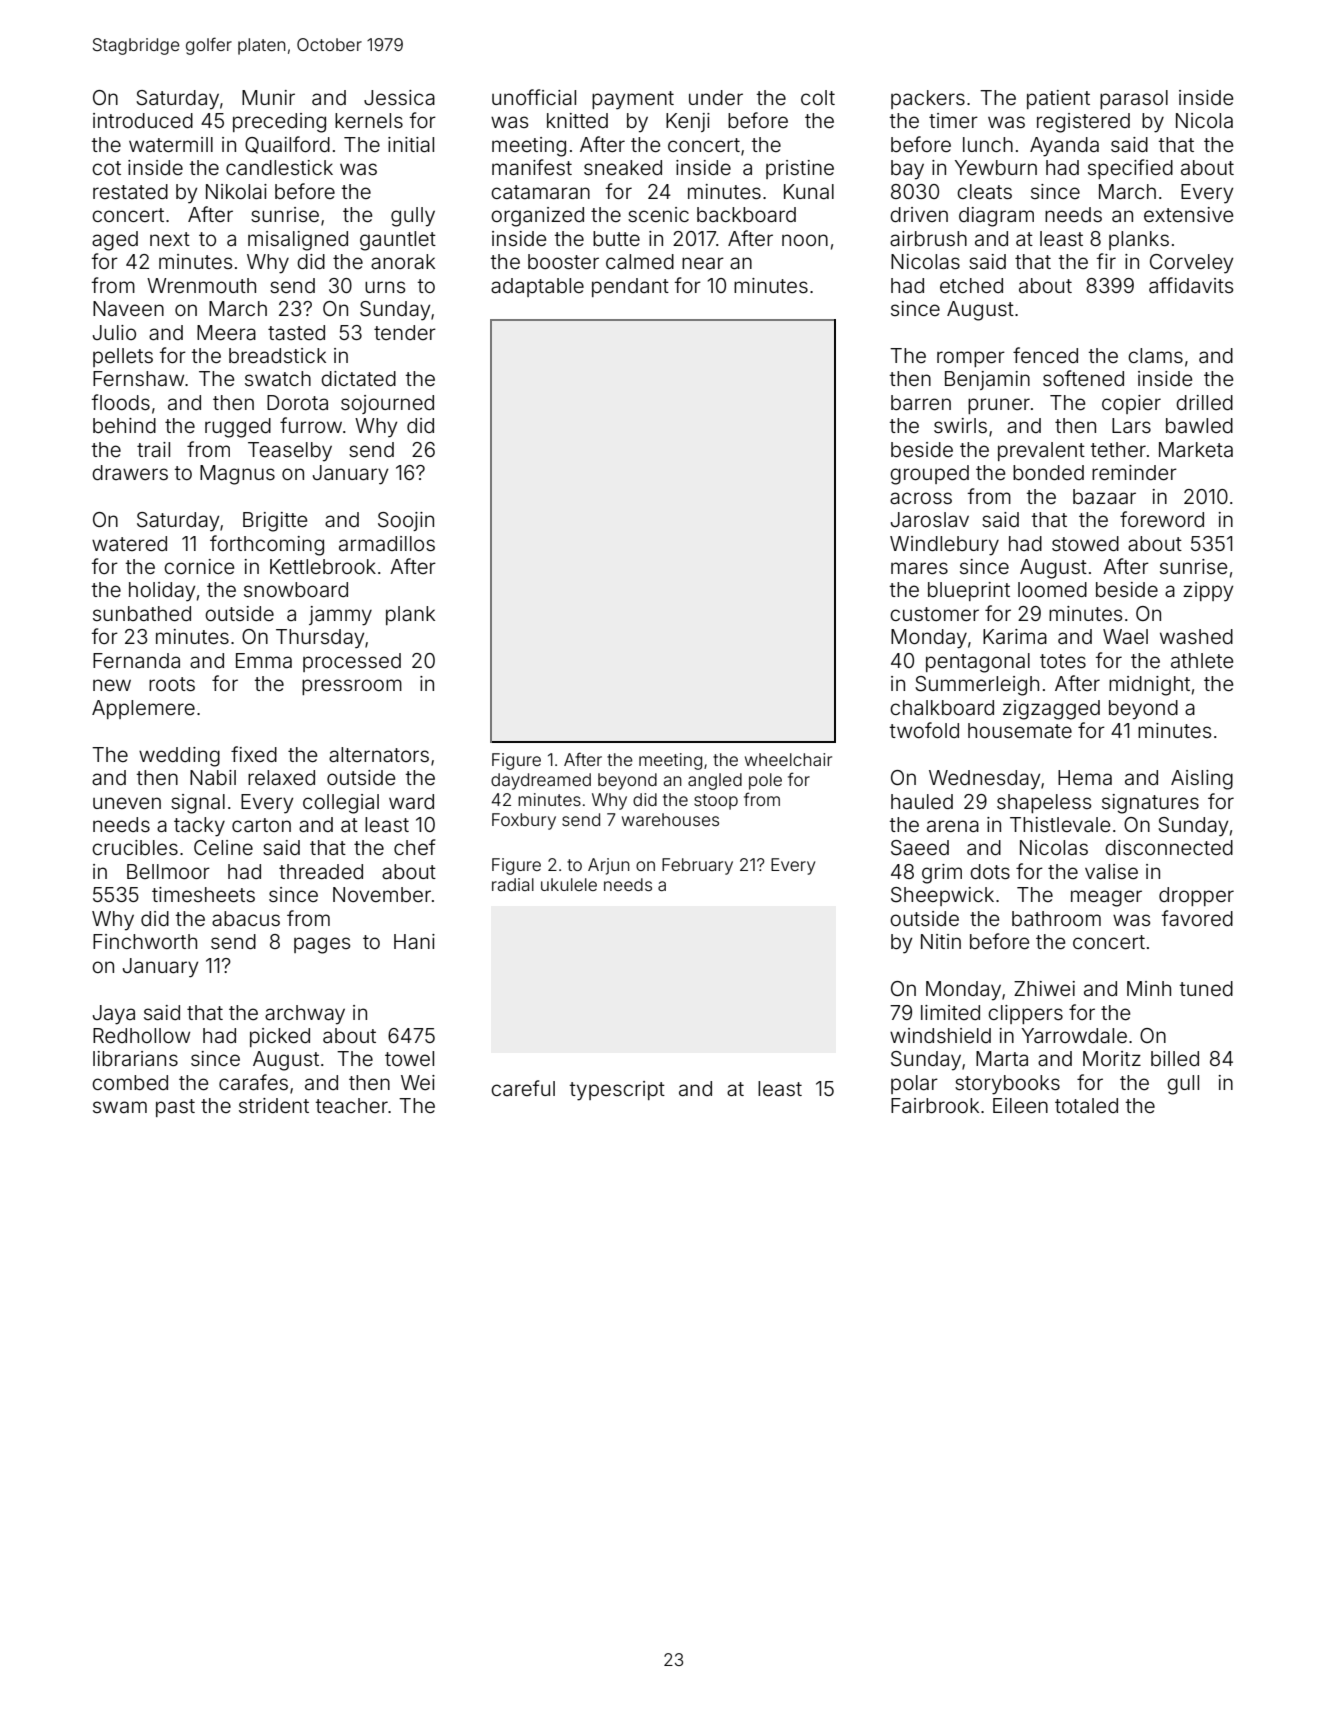 Image resolution: width=1326 pixels, height=1715 pixels. I want to click on loomed, so click(1052, 589).
